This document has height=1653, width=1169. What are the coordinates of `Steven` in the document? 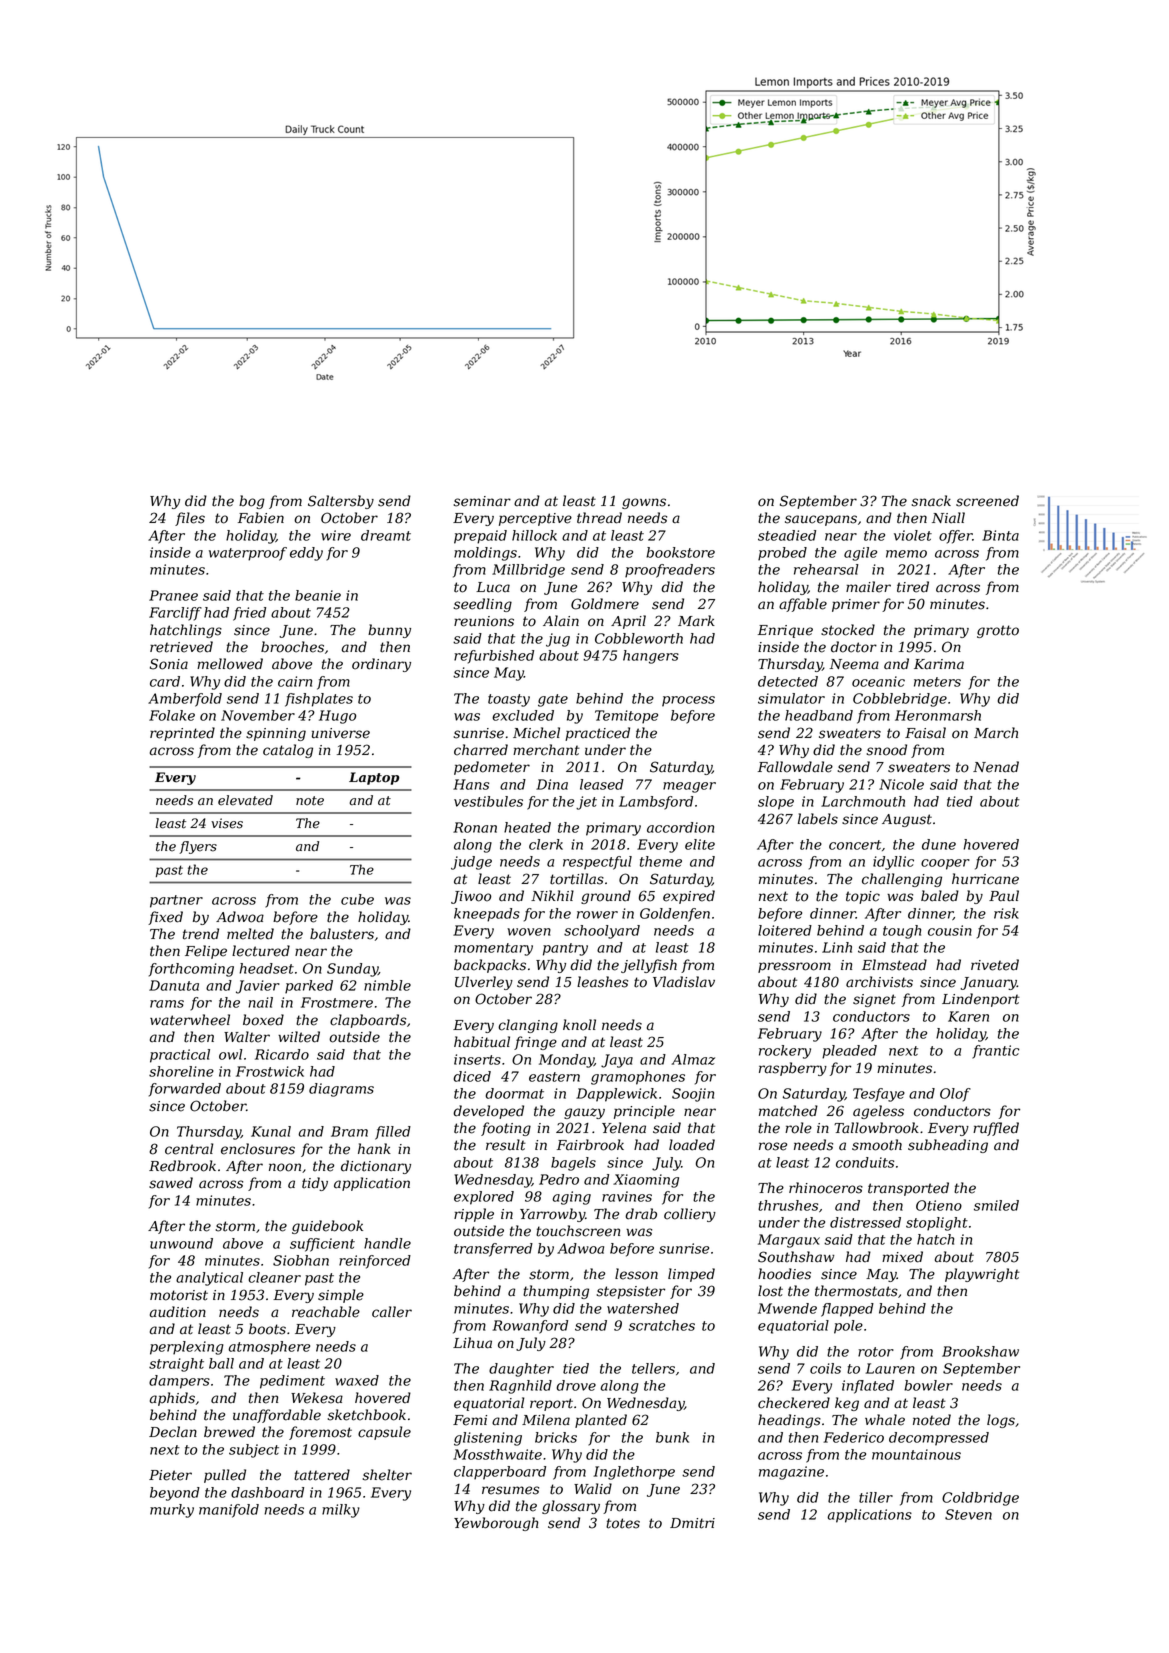 It's located at (968, 1514).
